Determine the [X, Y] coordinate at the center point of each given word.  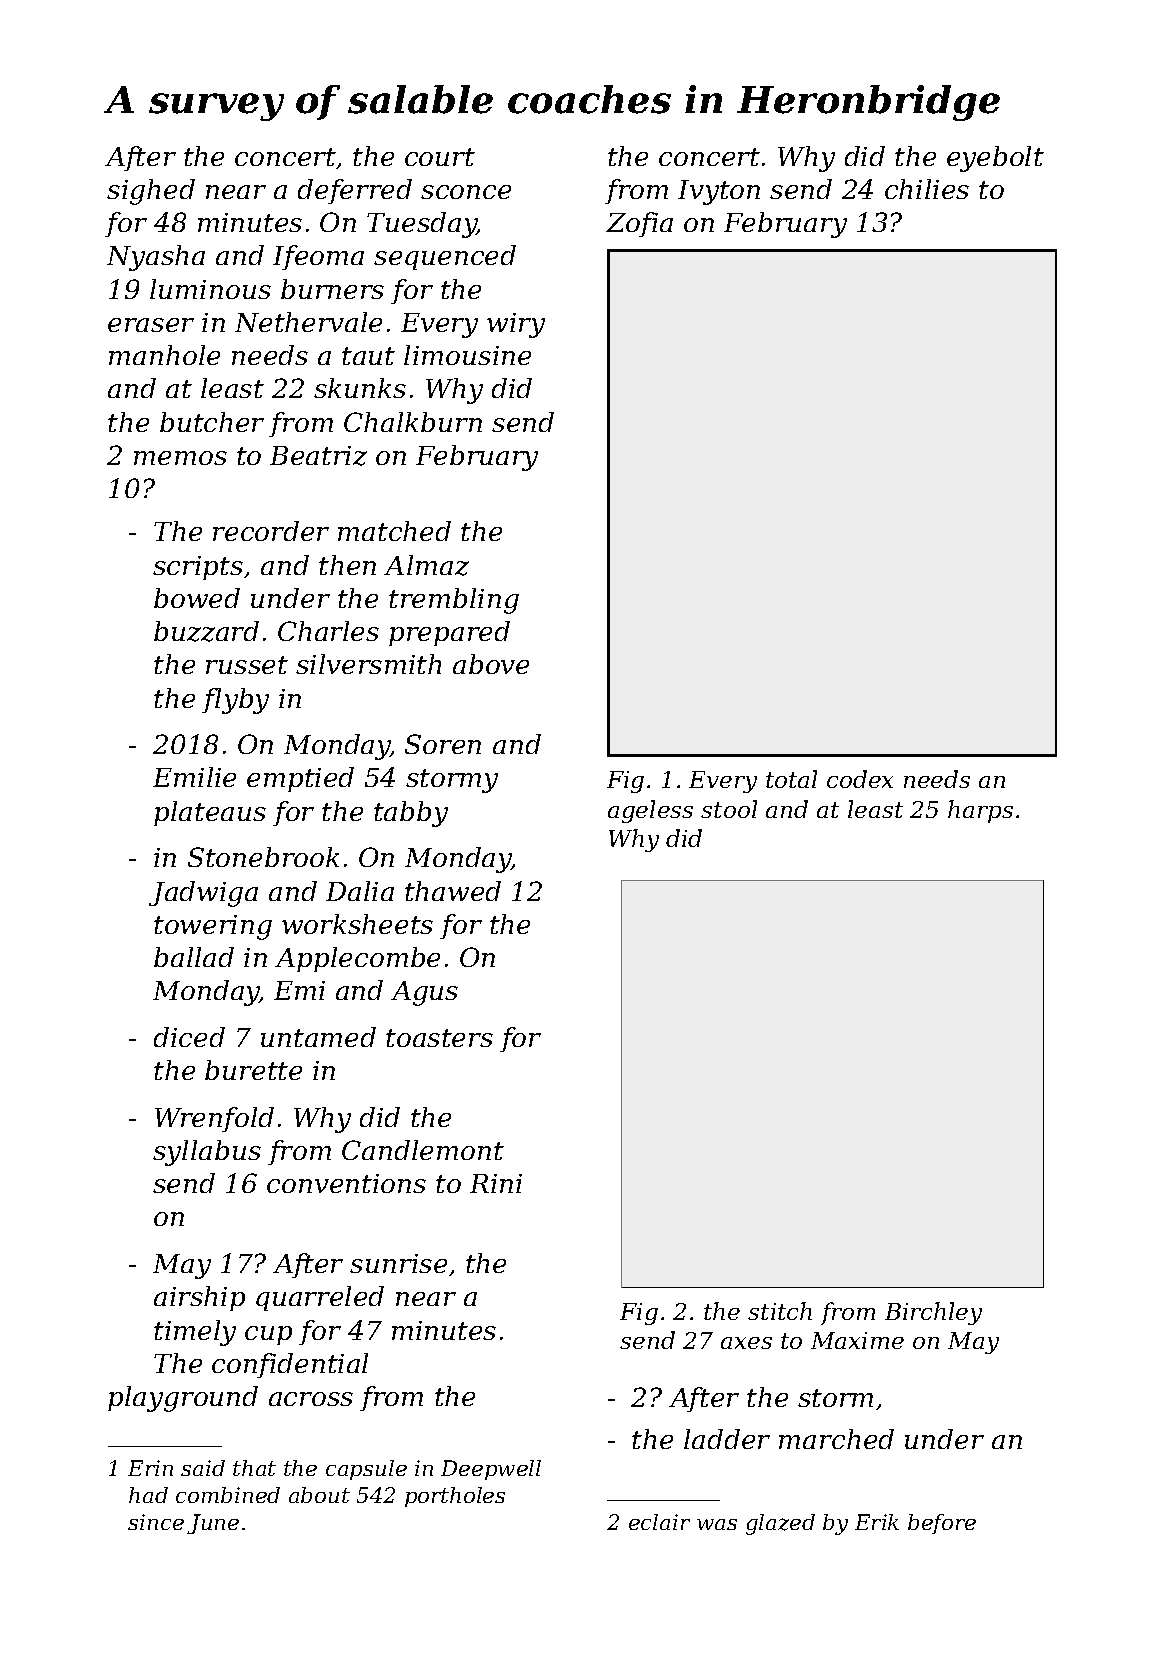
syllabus [207, 1153]
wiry [516, 325]
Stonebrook [263, 857]
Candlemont [423, 1150]
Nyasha [156, 258]
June [213, 1524]
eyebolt [995, 159]
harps [980, 811]
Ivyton [719, 192]
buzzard [206, 631]
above [491, 664]
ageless [650, 811]
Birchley [933, 1313]
